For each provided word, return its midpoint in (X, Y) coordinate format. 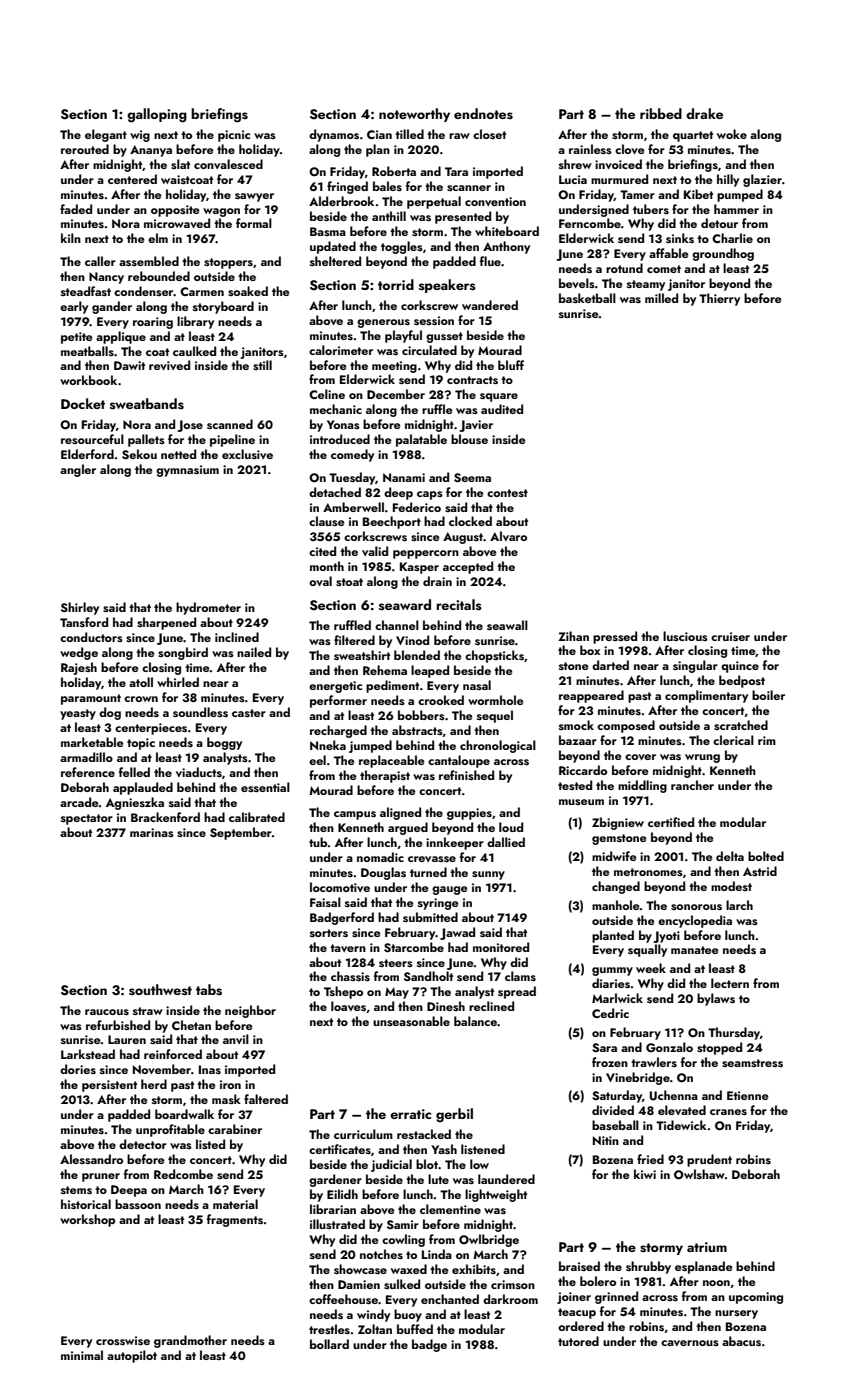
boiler (768, 695)
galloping (157, 115)
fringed (347, 187)
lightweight (496, 1195)
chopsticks (494, 656)
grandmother (190, 1341)
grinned (616, 1297)
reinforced (173, 1054)
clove (629, 149)
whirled (178, 682)
